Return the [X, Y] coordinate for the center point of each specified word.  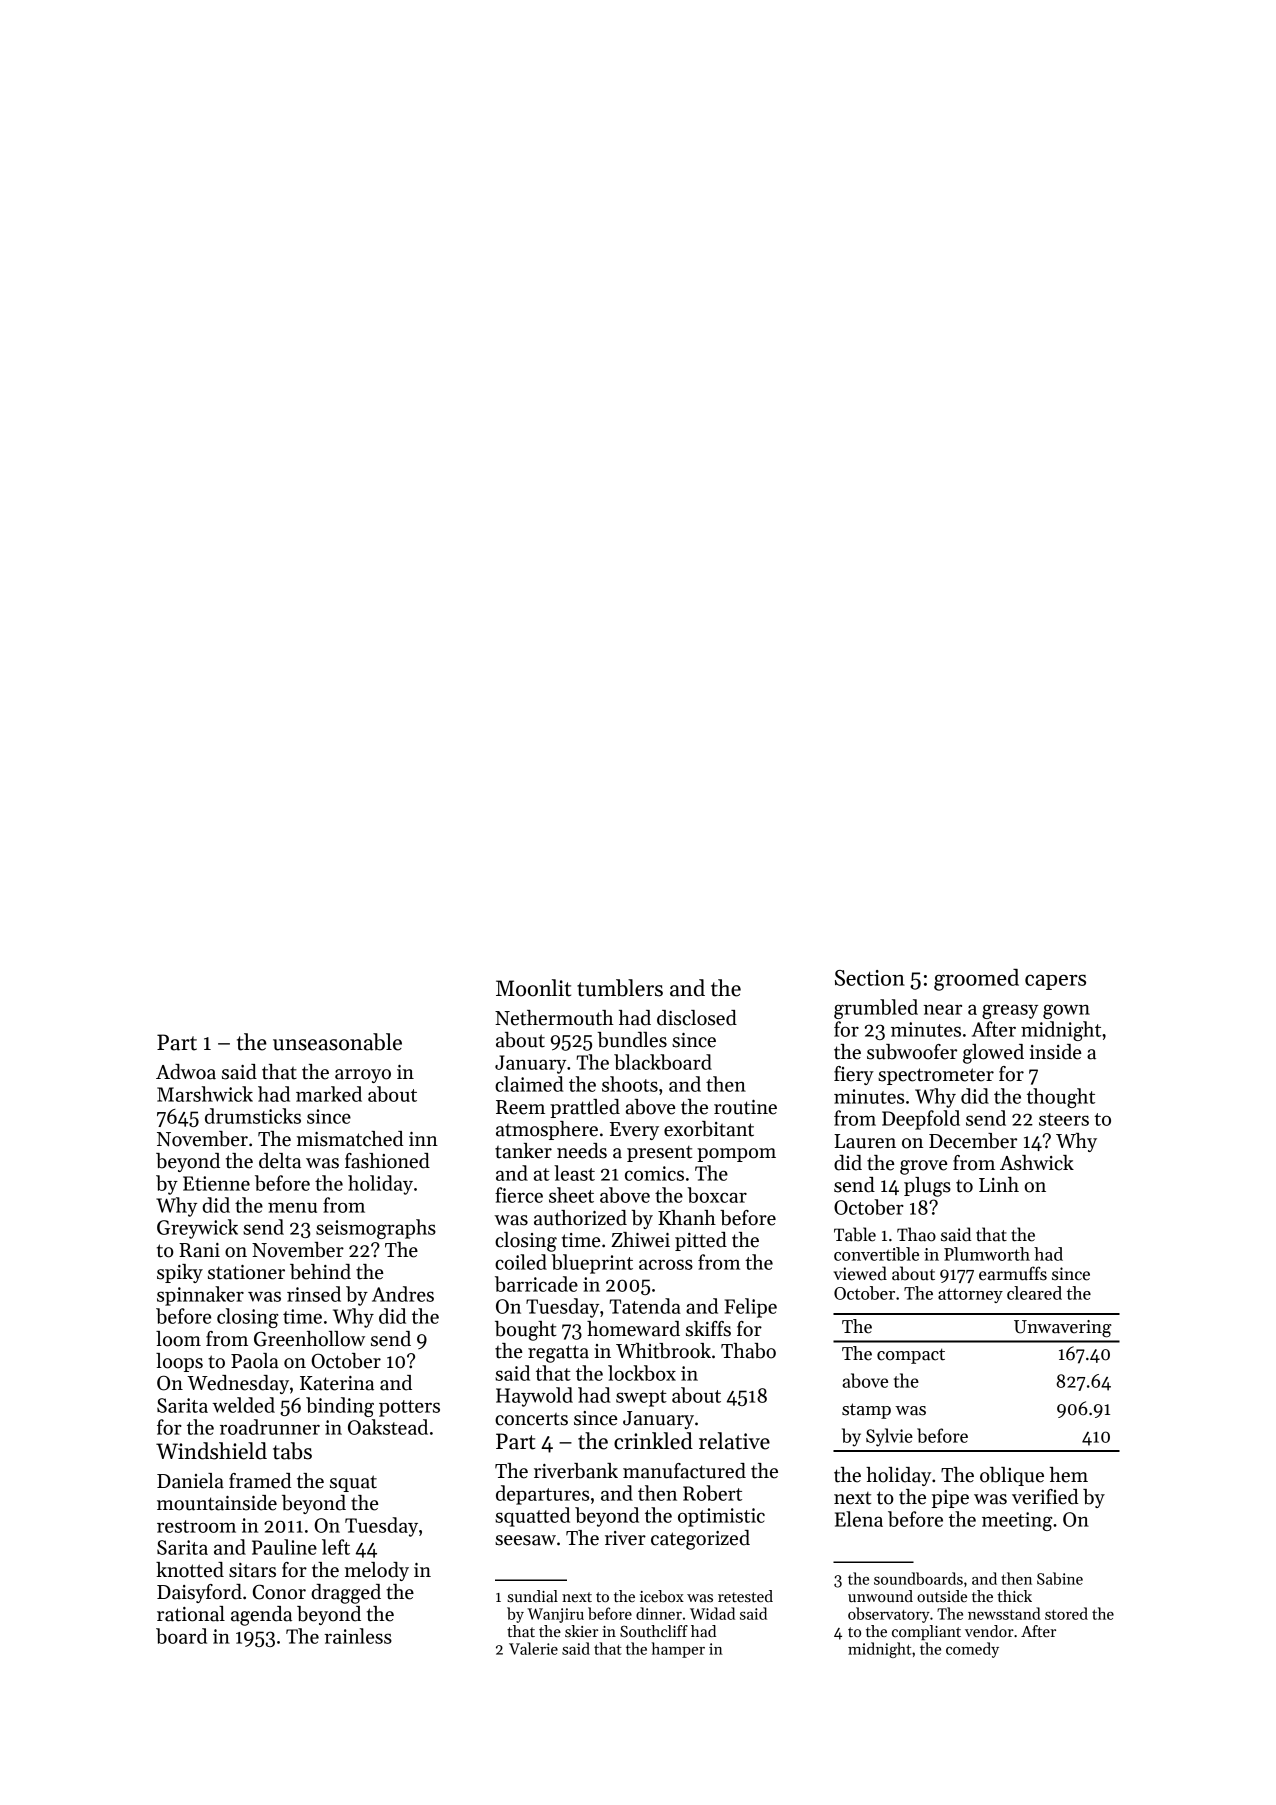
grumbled [876, 1009]
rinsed [314, 1294]
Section [870, 978]
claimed [529, 1084]
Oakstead [388, 1427]
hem [1069, 1475]
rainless [358, 1636]
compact [911, 1356]
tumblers [620, 988]
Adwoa [186, 1072]
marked [329, 1094]
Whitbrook [663, 1351]
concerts [531, 1419]
